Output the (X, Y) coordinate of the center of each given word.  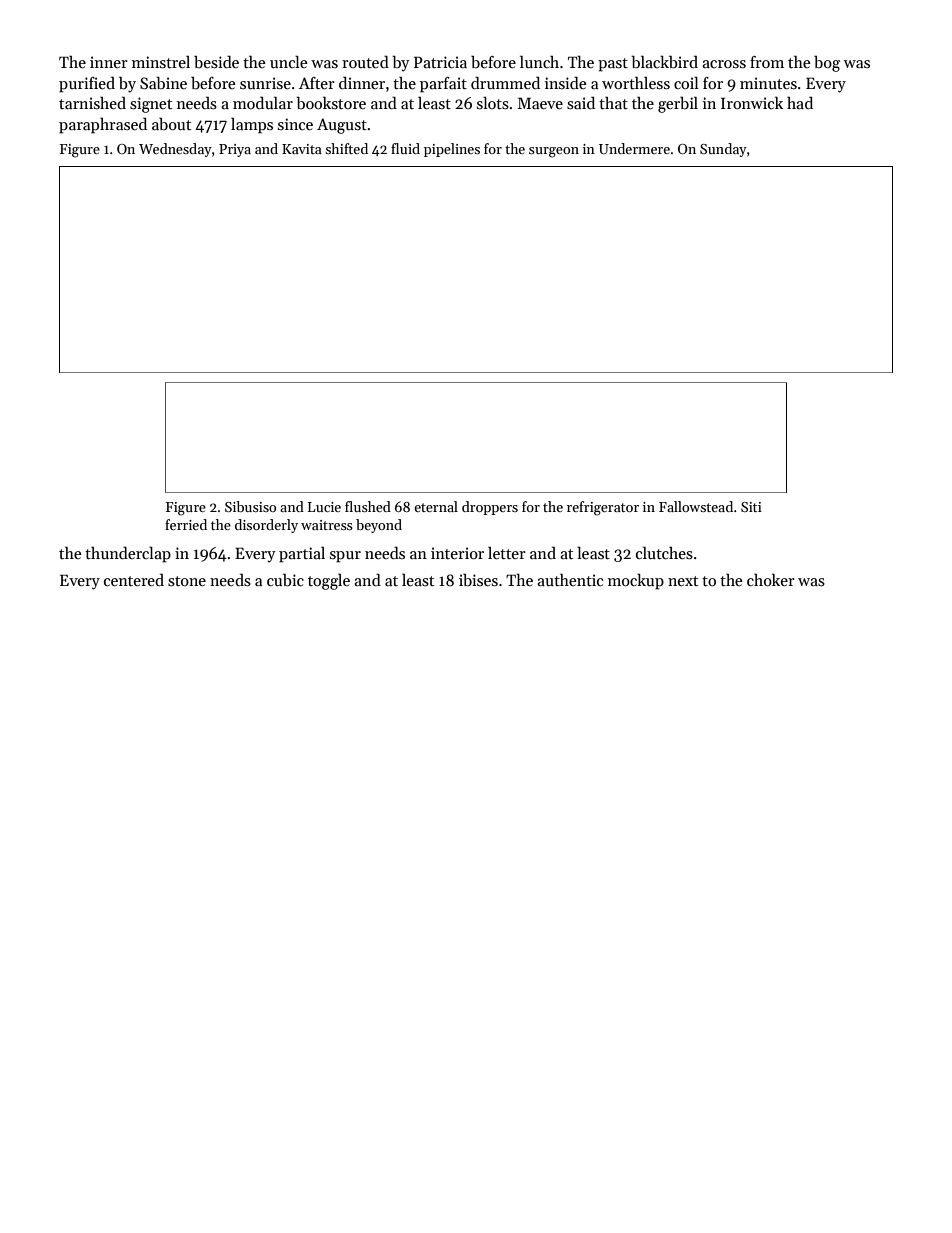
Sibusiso (250, 506)
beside (216, 62)
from (767, 62)
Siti (751, 507)
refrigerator (603, 508)
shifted (346, 148)
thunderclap (128, 554)
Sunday (723, 150)
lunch (539, 61)
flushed (368, 506)
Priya (235, 150)
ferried (186, 524)
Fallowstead (696, 506)
